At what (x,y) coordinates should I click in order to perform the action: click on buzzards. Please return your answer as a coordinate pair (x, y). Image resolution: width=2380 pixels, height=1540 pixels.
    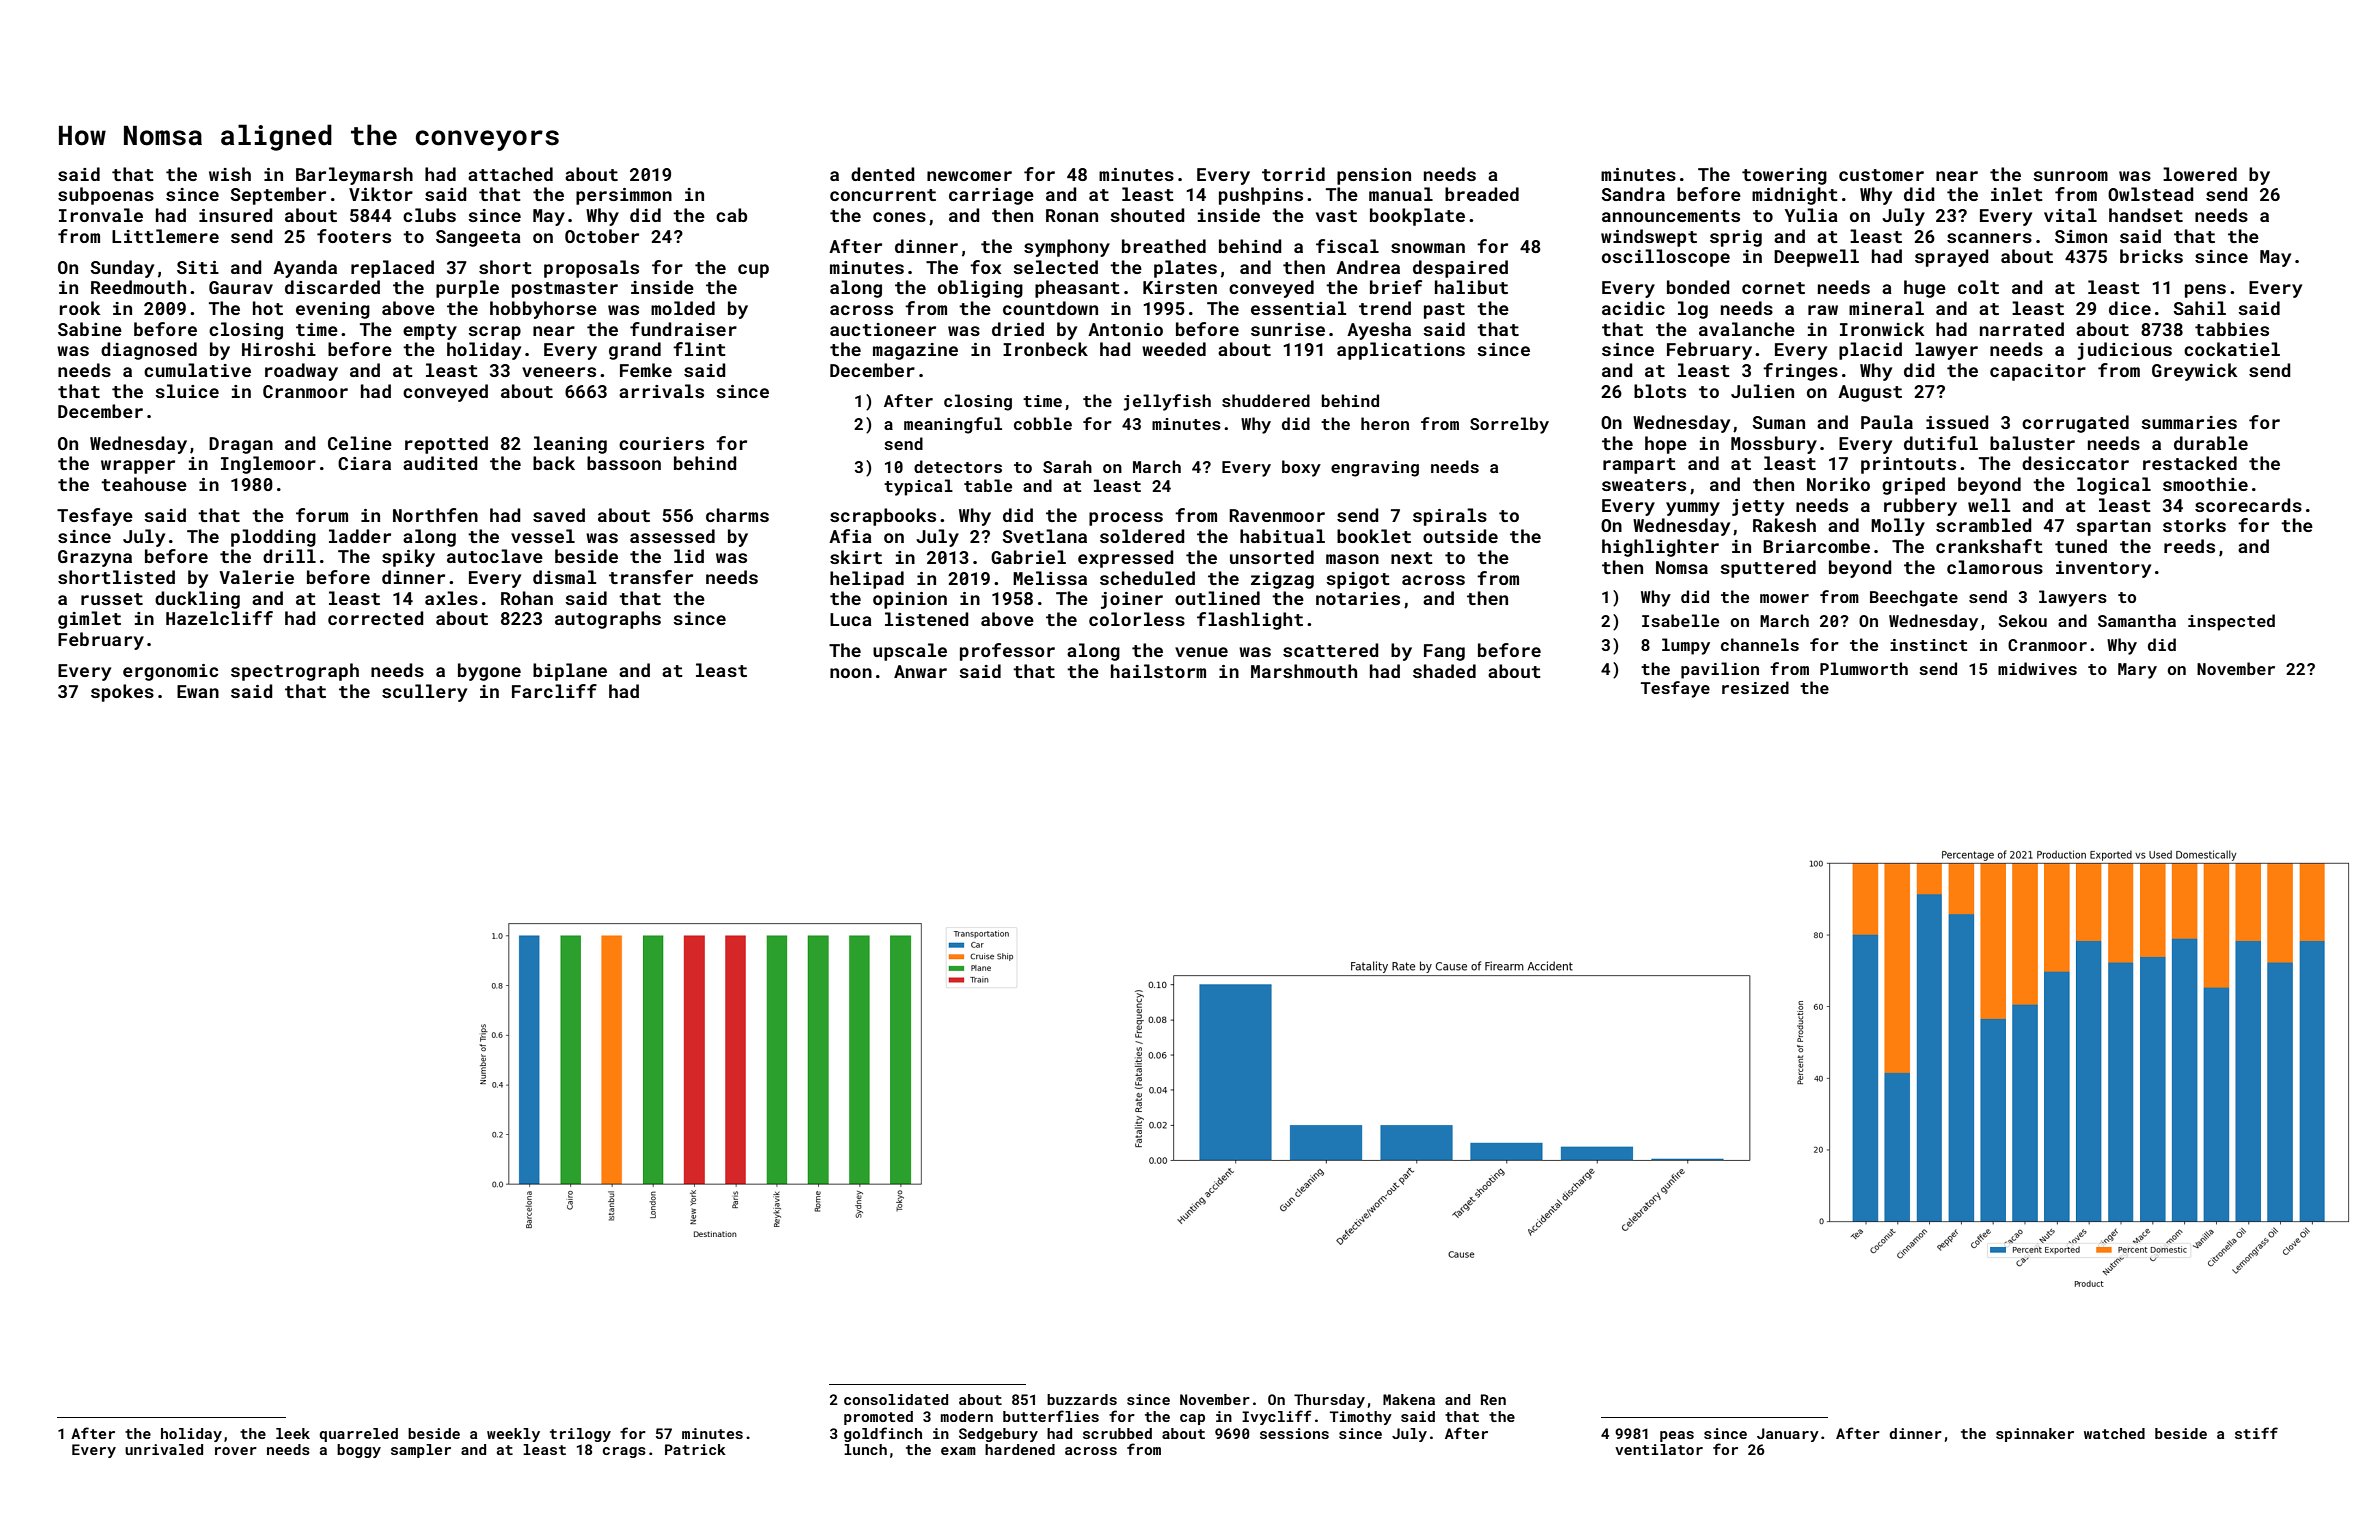
    Looking at the image, I should click on (1082, 1399).
